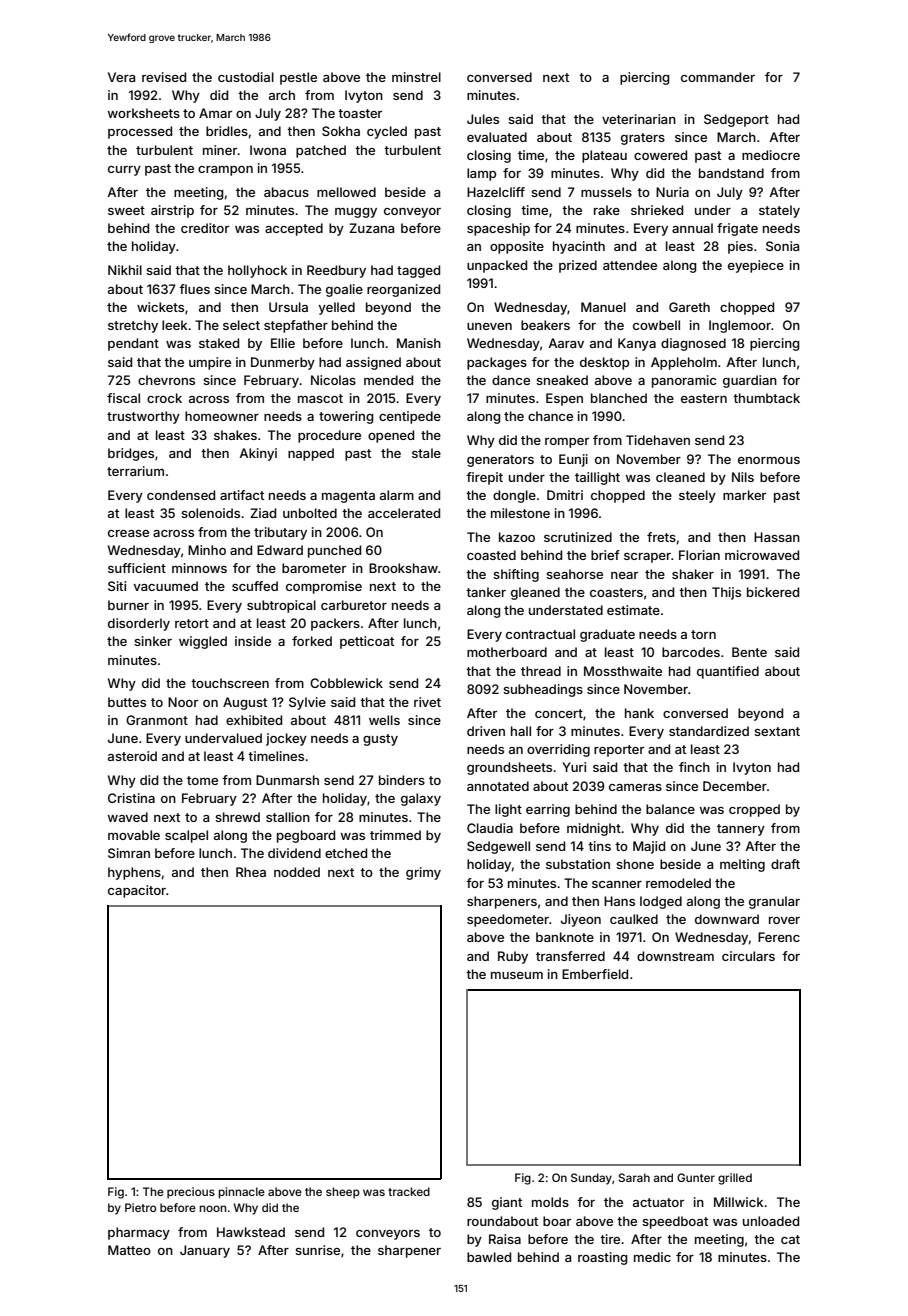 Image resolution: width=908 pixels, height=1316 pixels. Describe the element at coordinates (489, 326) in the page. I see `uneven` at that location.
